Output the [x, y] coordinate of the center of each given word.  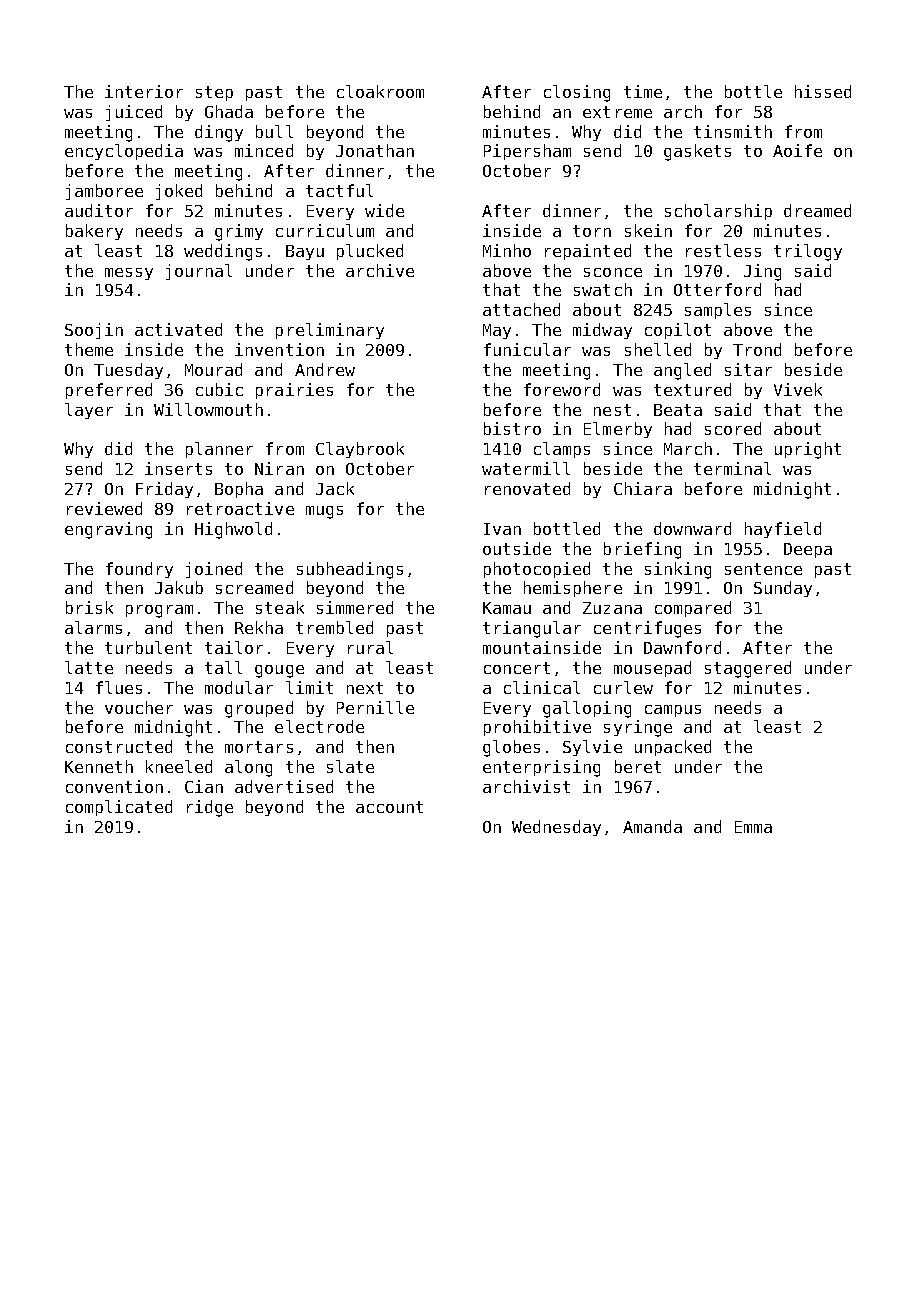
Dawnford [682, 647]
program [159, 611]
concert [517, 668]
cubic [219, 389]
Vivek [798, 389]
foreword [562, 389]
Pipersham [527, 152]
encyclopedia [124, 152]
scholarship [718, 212]
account [389, 807]
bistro [512, 428]
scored [733, 428]
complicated [119, 808]
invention [279, 349]
